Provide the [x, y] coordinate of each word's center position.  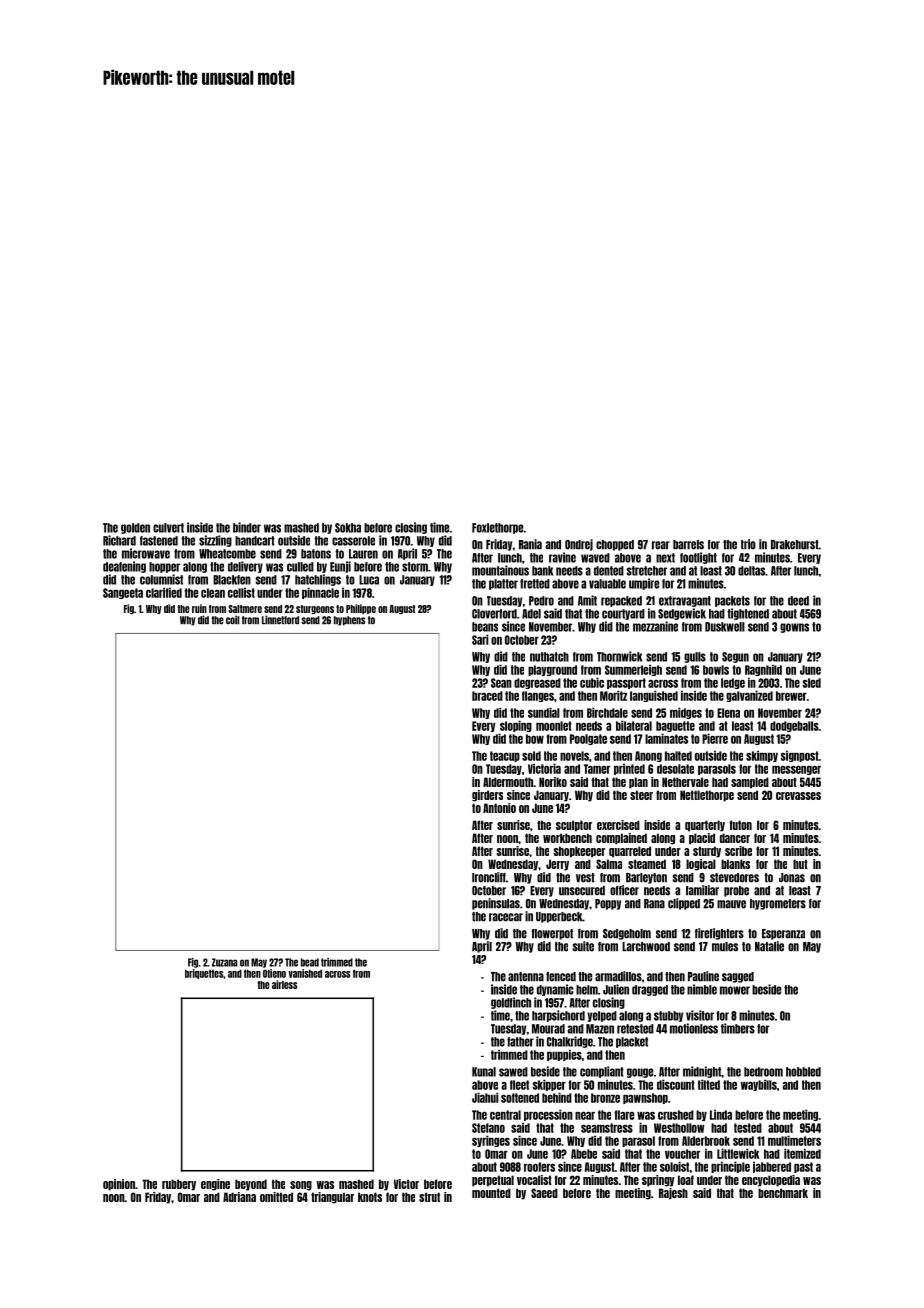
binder [247, 527]
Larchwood [646, 947]
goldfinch [511, 1003]
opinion [119, 1185]
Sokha [348, 528]
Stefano [488, 1128]
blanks [735, 864]
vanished [305, 973]
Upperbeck [559, 917]
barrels [688, 545]
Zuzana [224, 962]
